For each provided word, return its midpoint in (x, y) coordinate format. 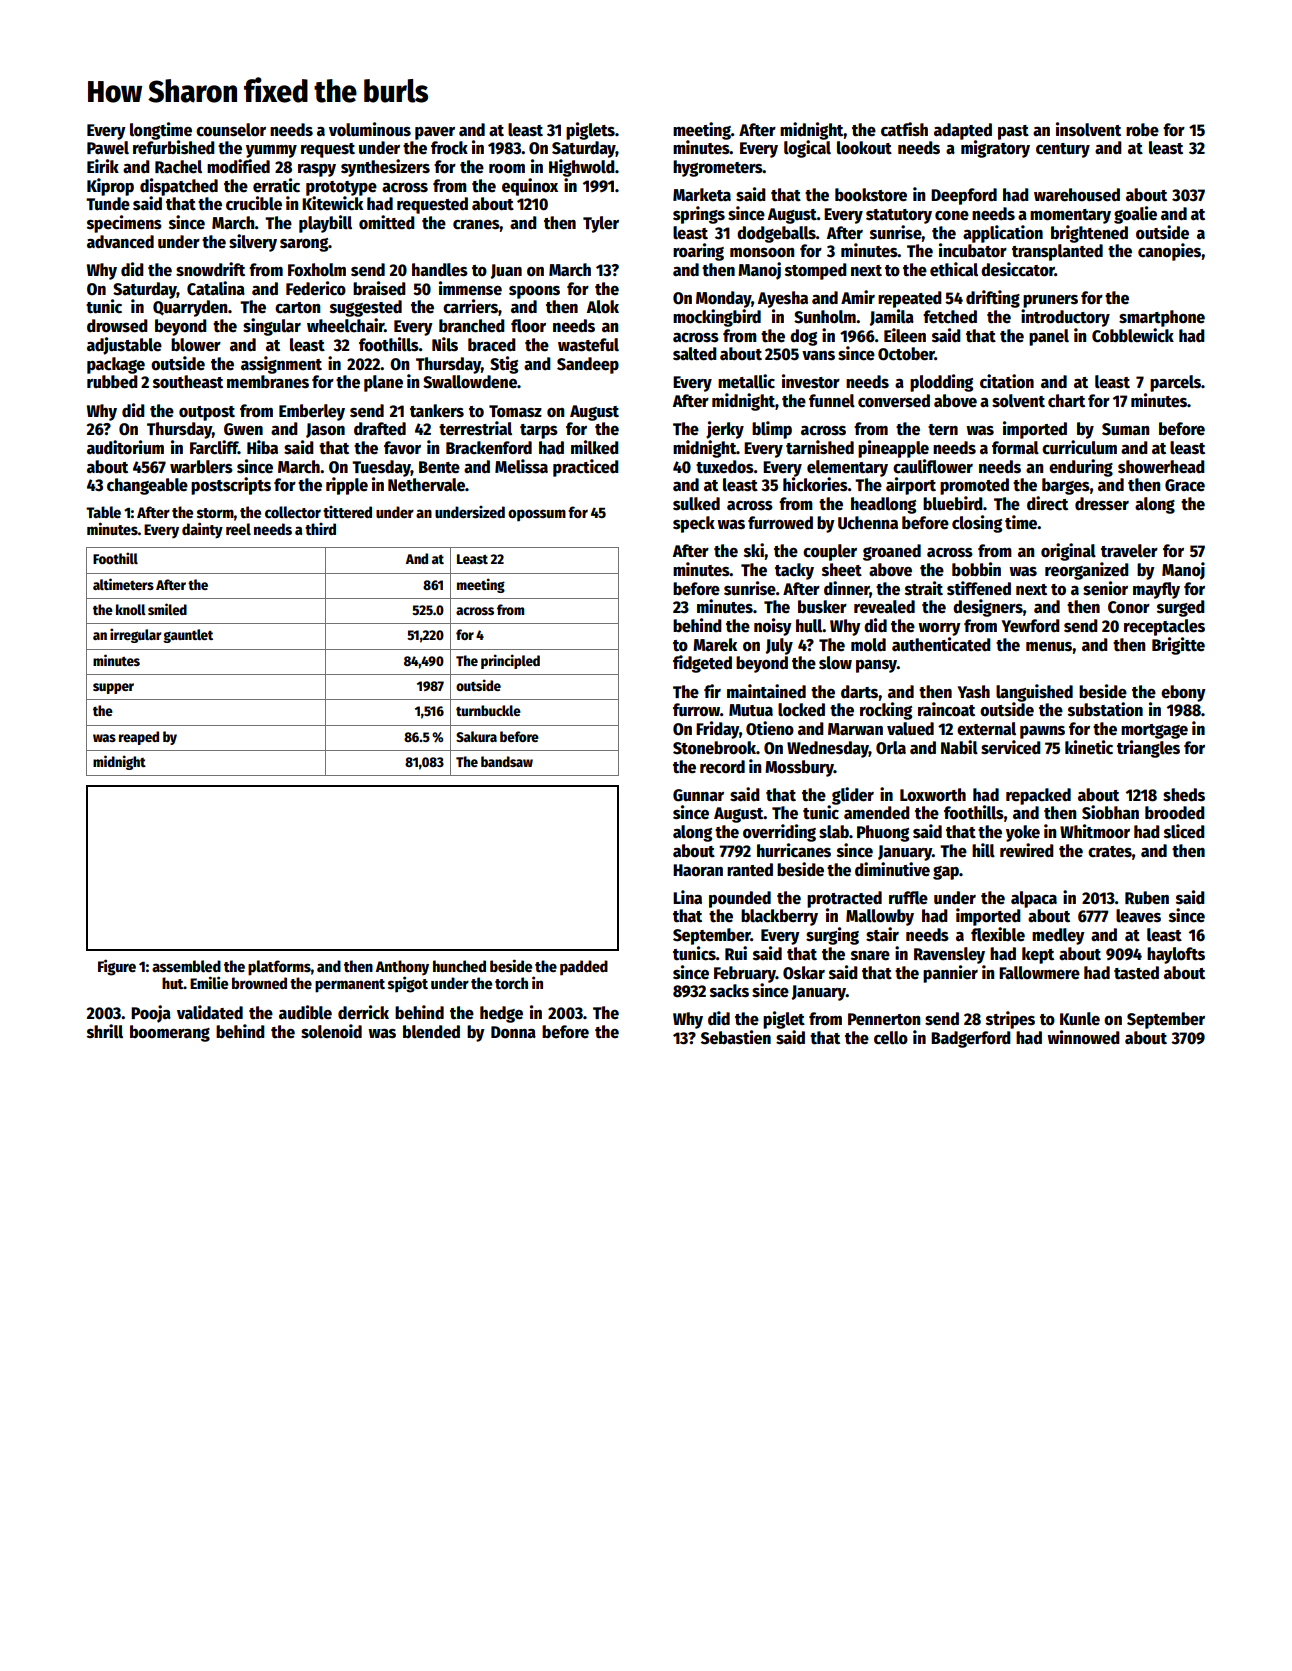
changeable (147, 486)
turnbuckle (488, 710)
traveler (1129, 551)
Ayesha (783, 299)
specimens (124, 224)
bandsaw (507, 761)
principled (510, 661)
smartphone (1162, 318)
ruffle (908, 898)
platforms (279, 968)
